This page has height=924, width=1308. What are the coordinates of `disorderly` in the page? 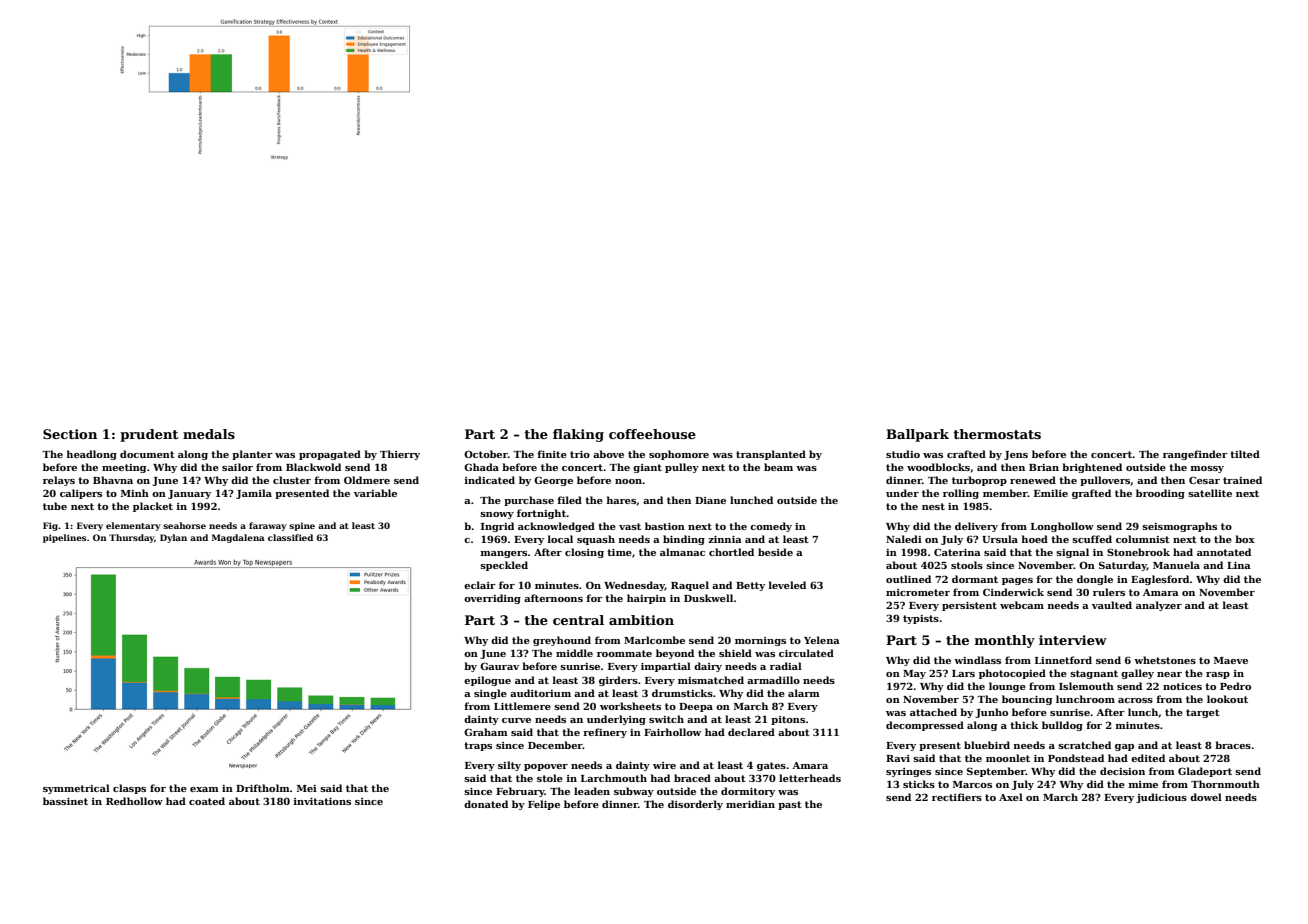 It's located at (695, 805).
